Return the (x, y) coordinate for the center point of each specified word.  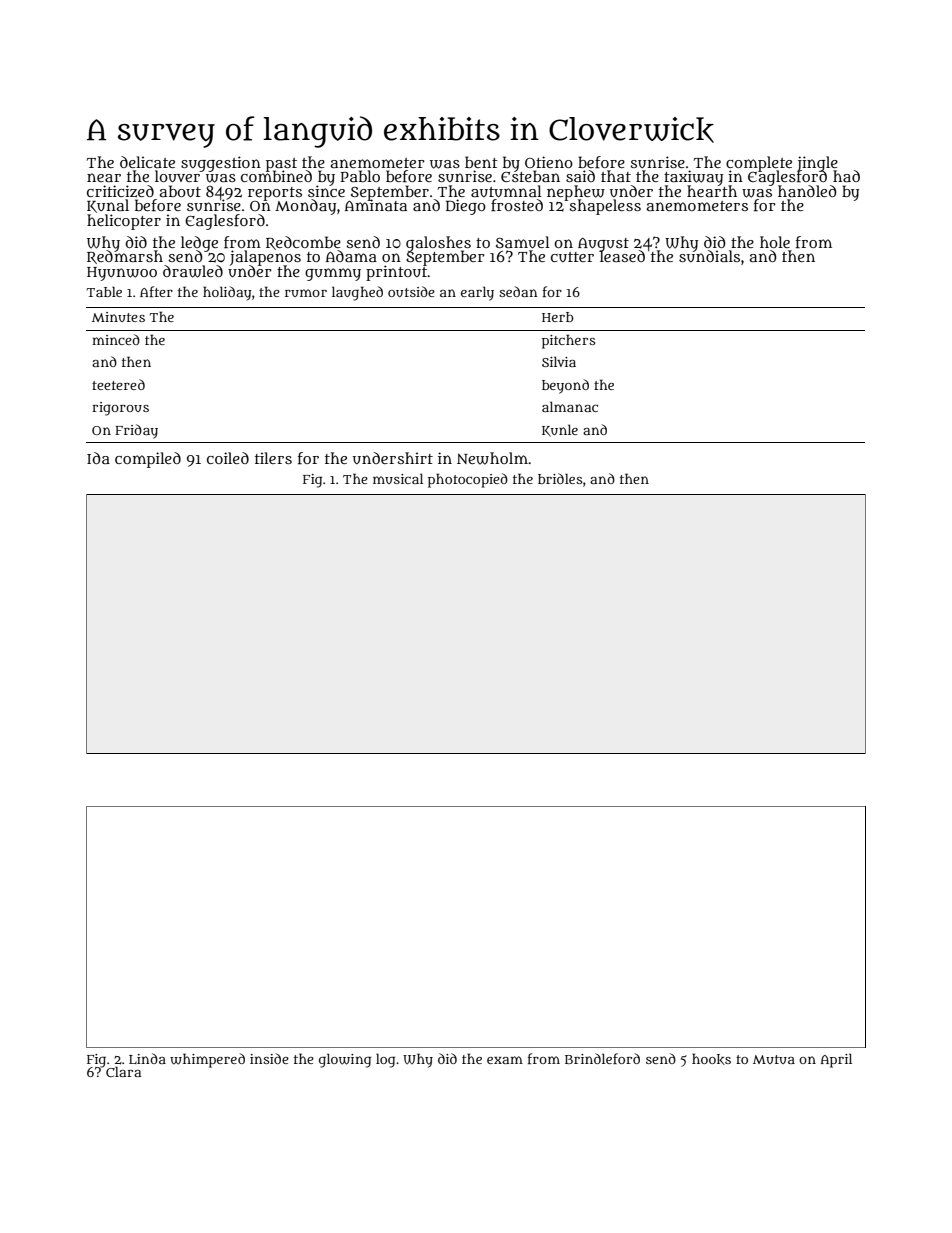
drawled (193, 271)
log (385, 1060)
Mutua (774, 1059)
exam (505, 1060)
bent (481, 162)
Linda (147, 1058)
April (836, 1061)
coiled (228, 458)
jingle (817, 163)
